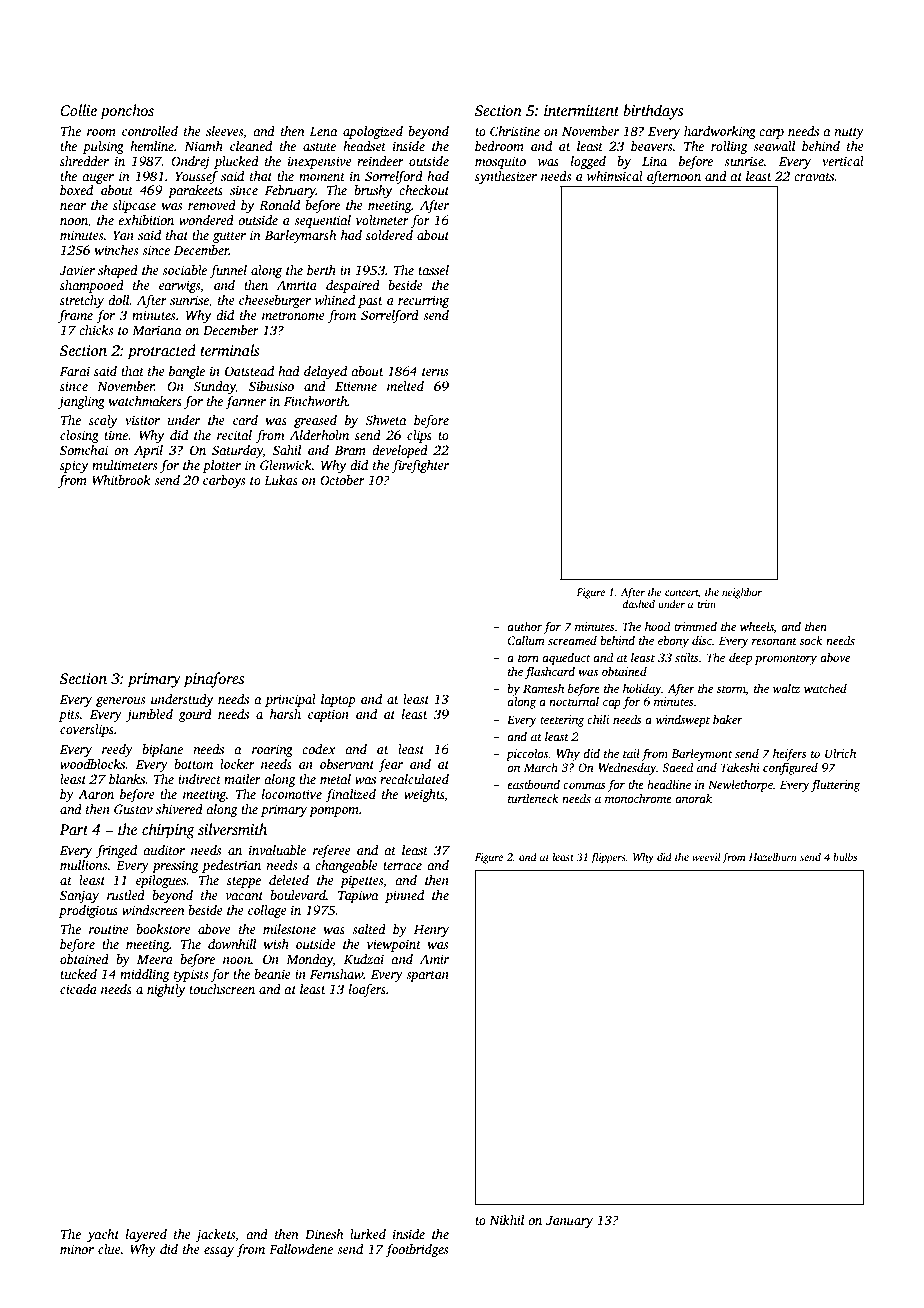  What do you see at coordinates (78, 989) in the document?
I see `cicada` at bounding box center [78, 989].
